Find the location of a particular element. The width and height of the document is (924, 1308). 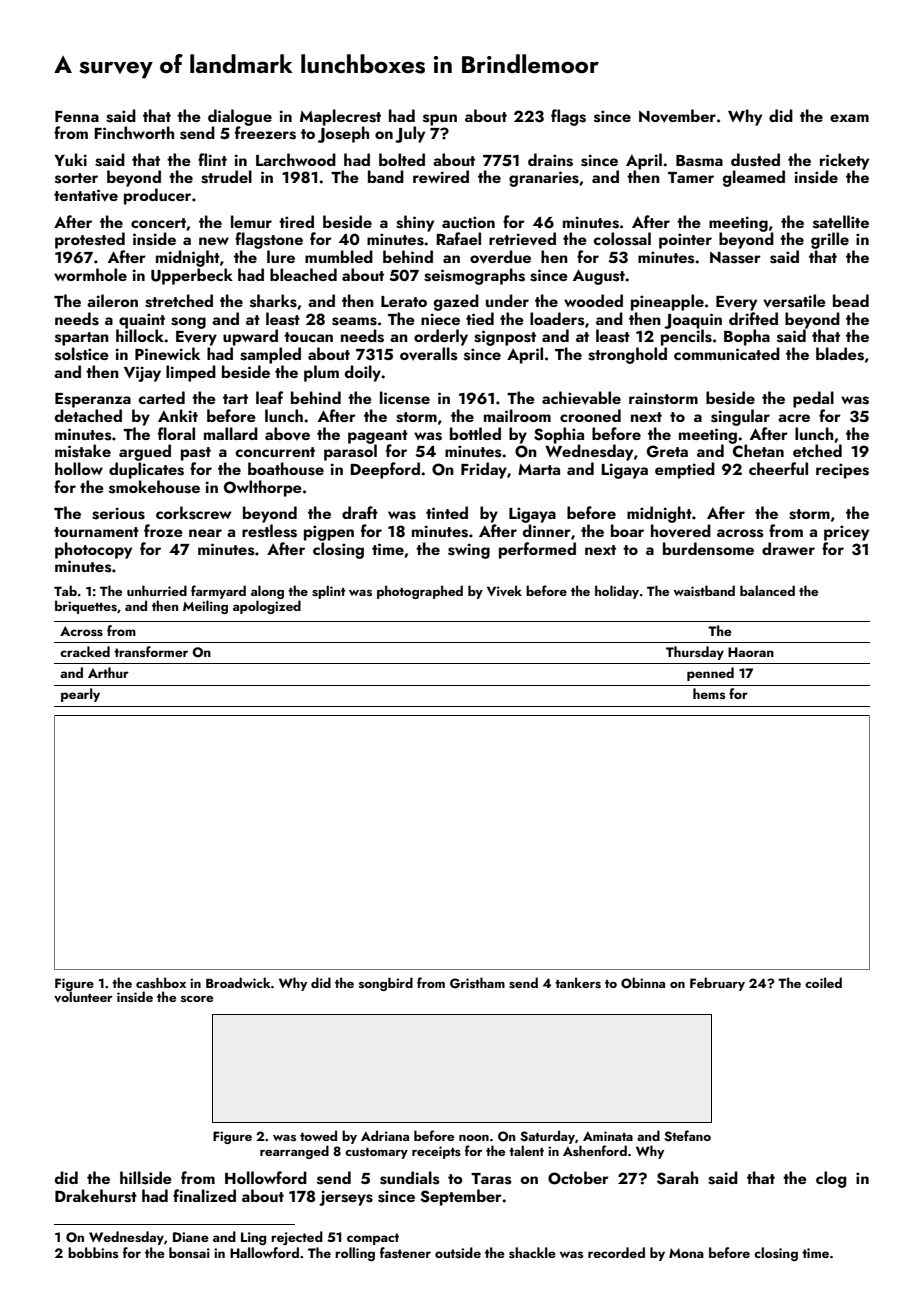

tankers is located at coordinates (578, 982).
